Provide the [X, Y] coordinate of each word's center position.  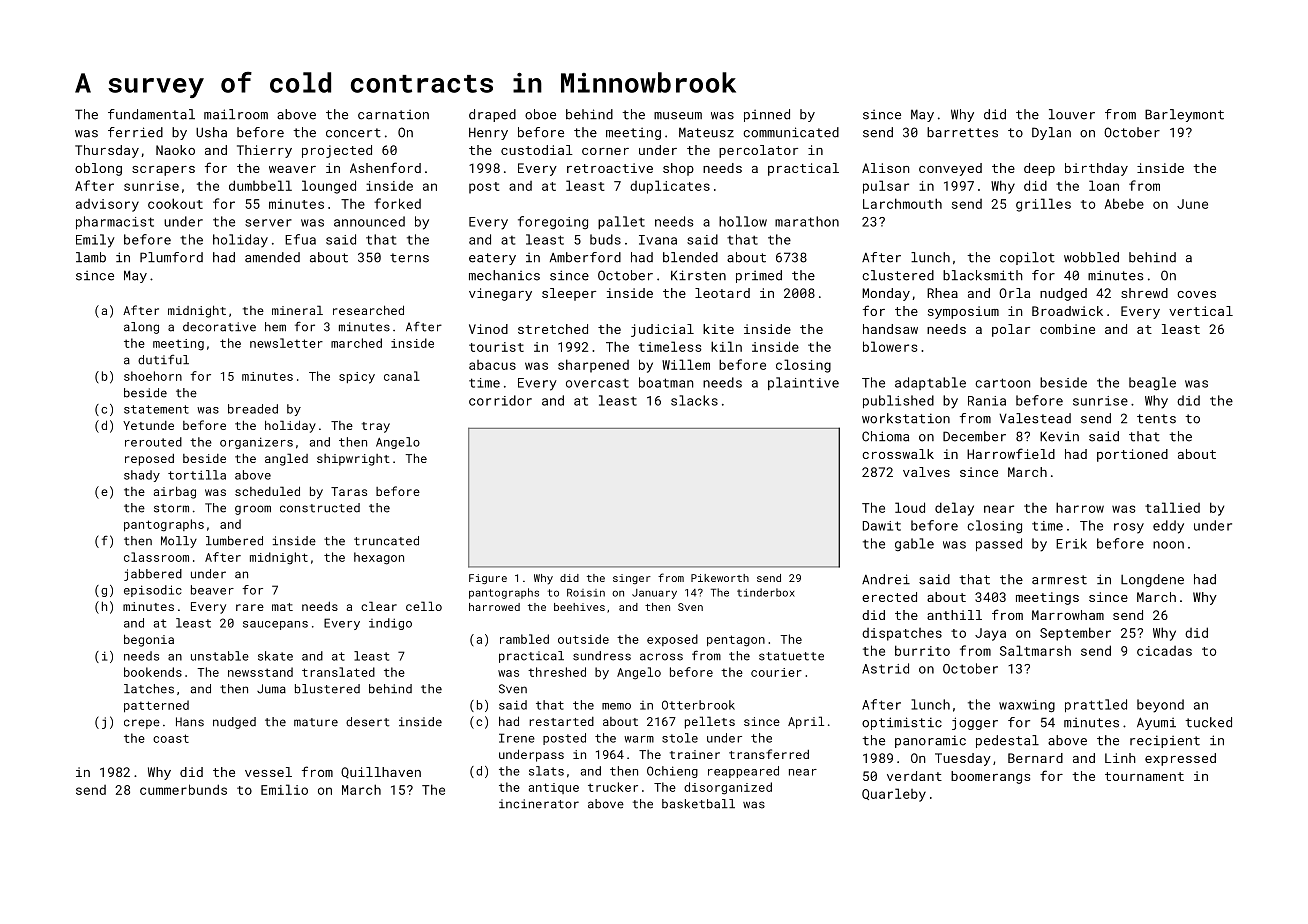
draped [492, 115]
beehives [579, 607]
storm [171, 508]
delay [954, 509]
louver [1072, 114]
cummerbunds [183, 789]
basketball [698, 804]
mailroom [236, 114]
